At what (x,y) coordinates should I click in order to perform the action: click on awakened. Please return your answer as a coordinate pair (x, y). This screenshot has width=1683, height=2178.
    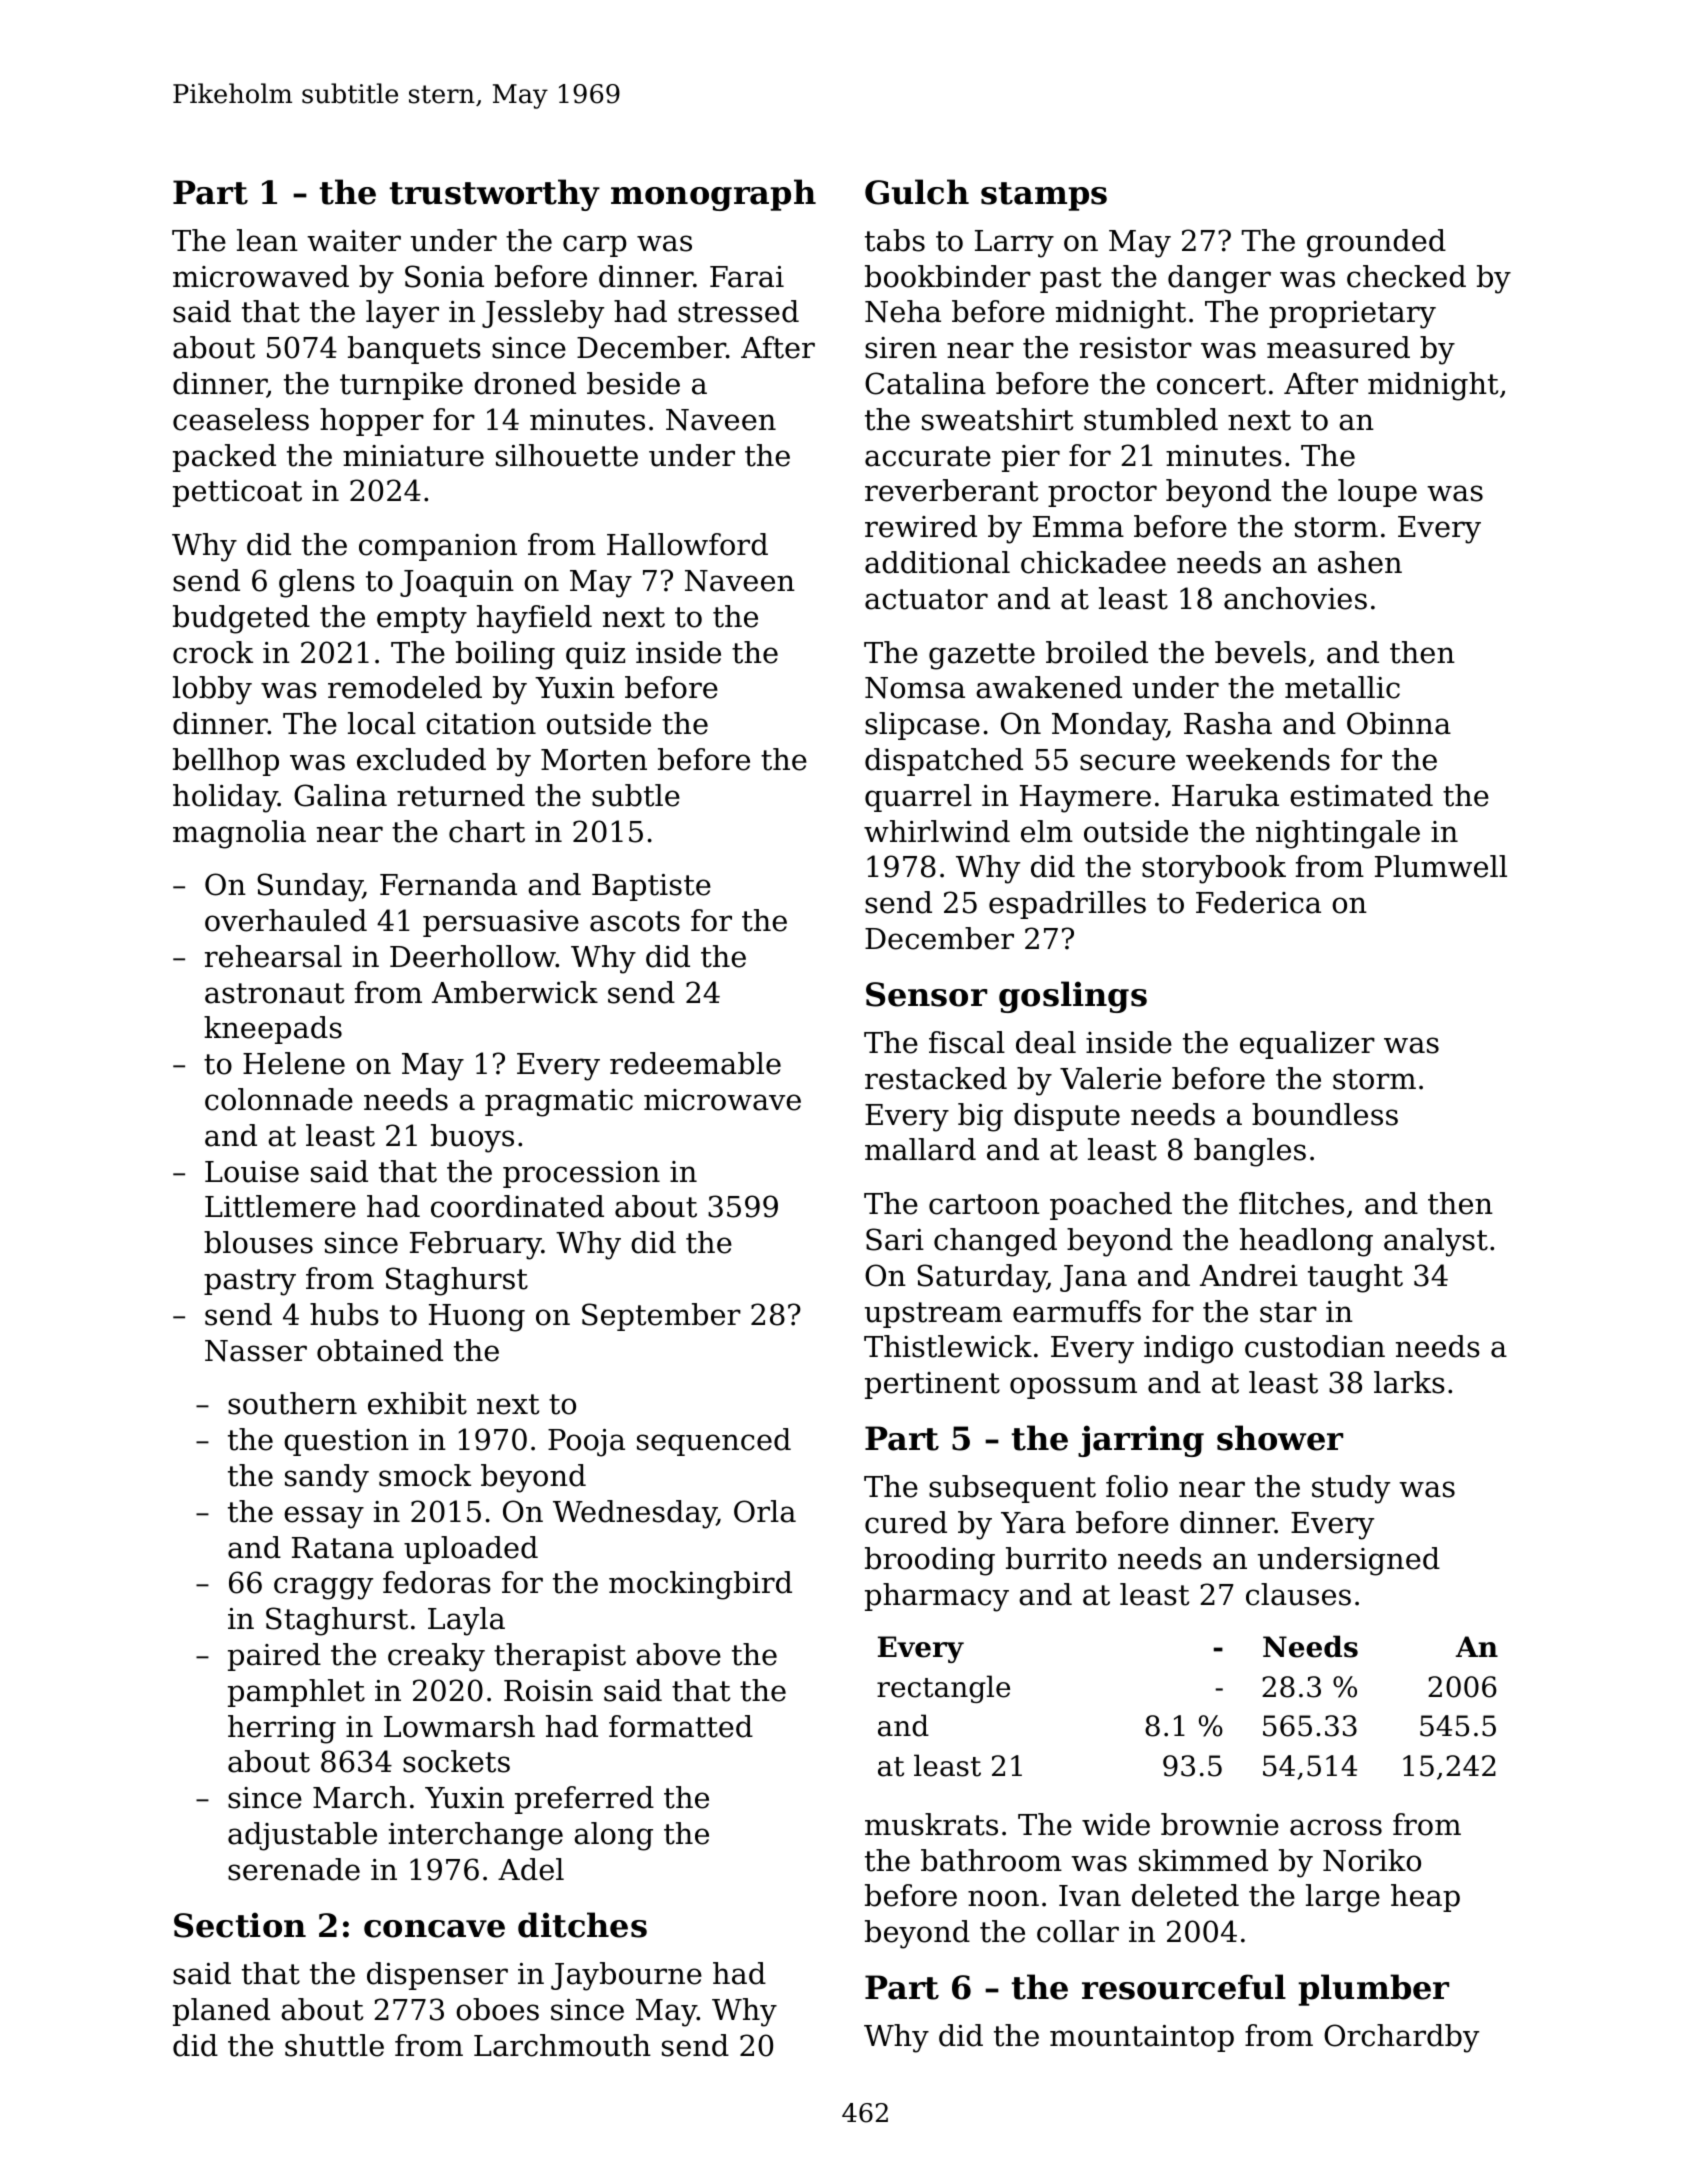
    Looking at the image, I should click on (1049, 687).
